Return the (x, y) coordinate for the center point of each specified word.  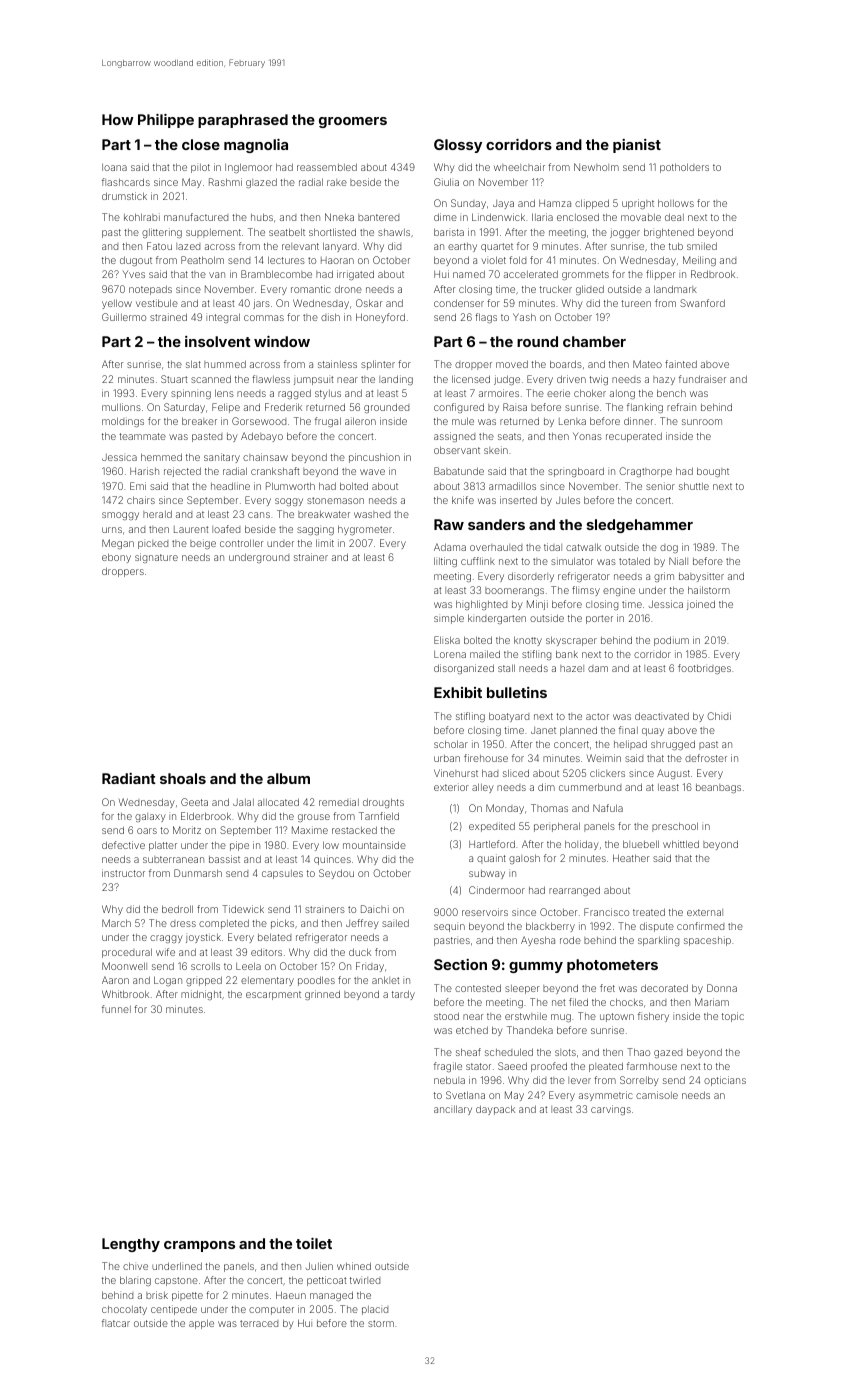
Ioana (114, 167)
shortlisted (332, 232)
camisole (657, 1095)
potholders (684, 168)
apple (201, 1324)
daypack (495, 1110)
